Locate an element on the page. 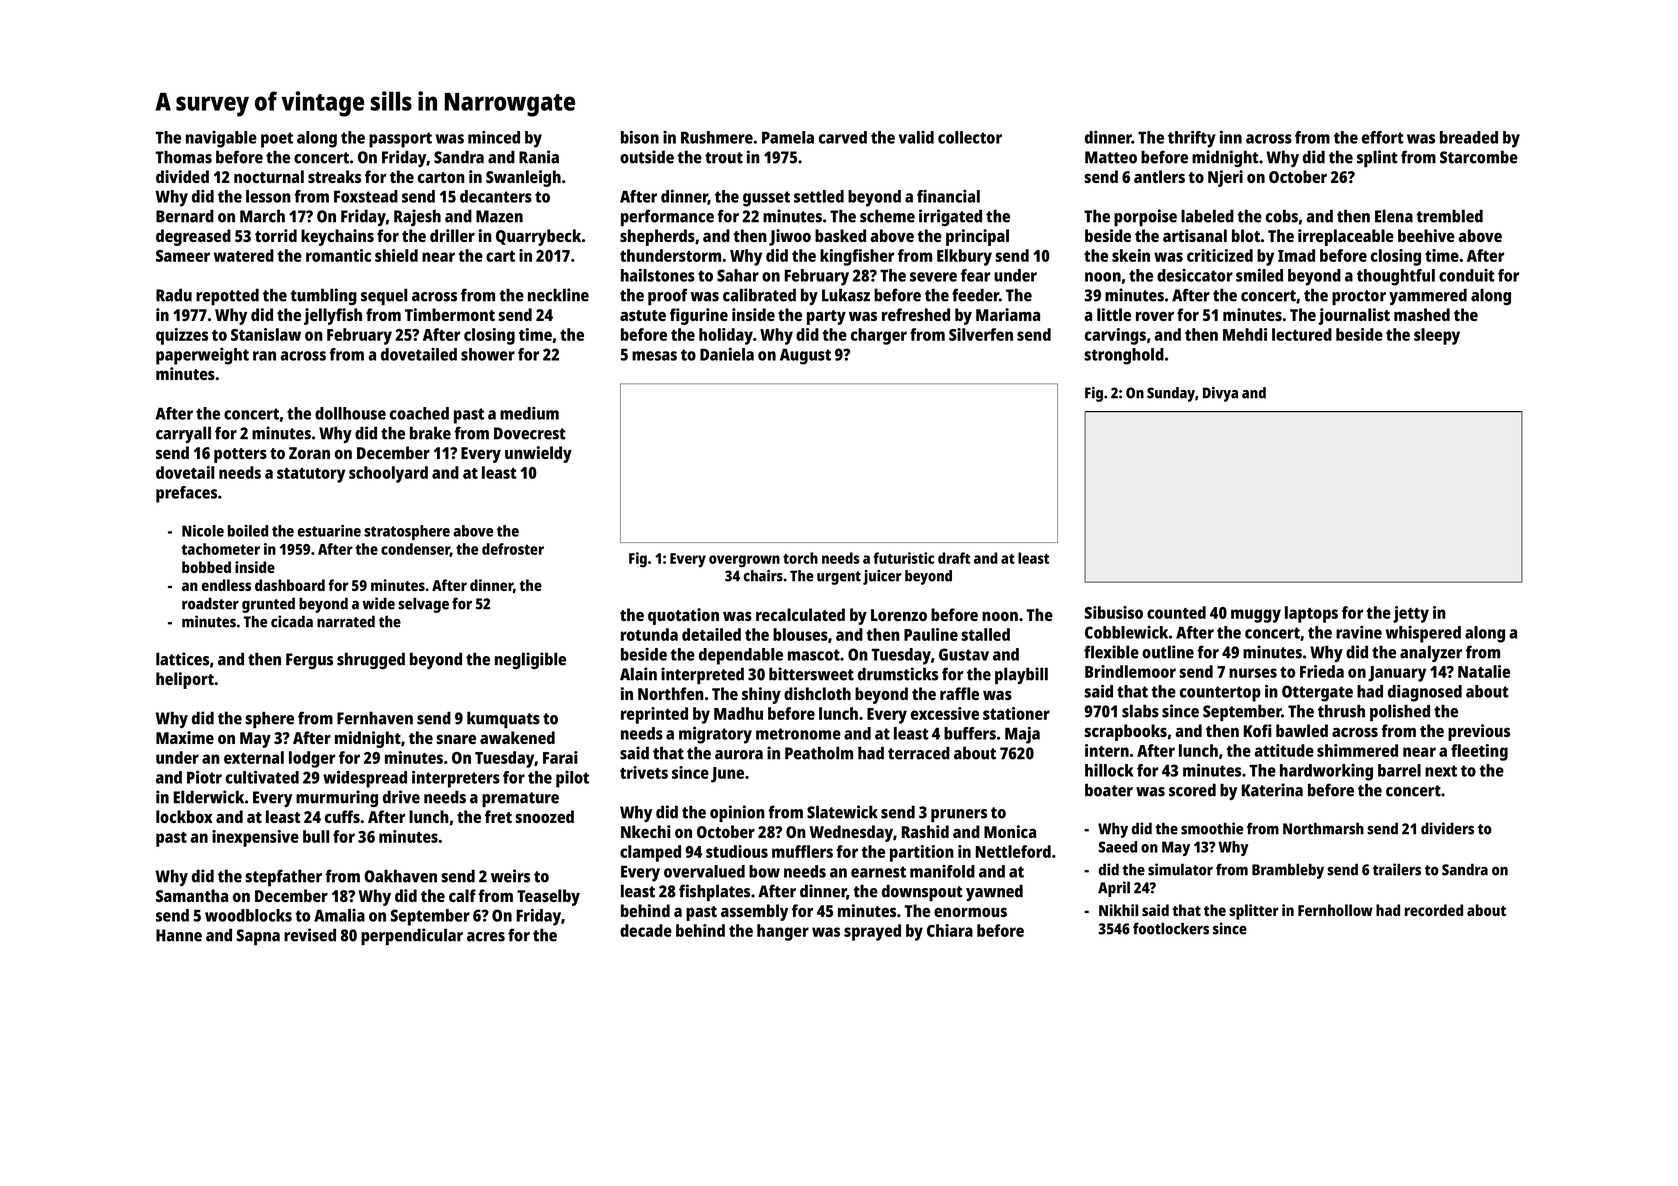 The width and height of the document is (1678, 1186). futuristic is located at coordinates (903, 558).
